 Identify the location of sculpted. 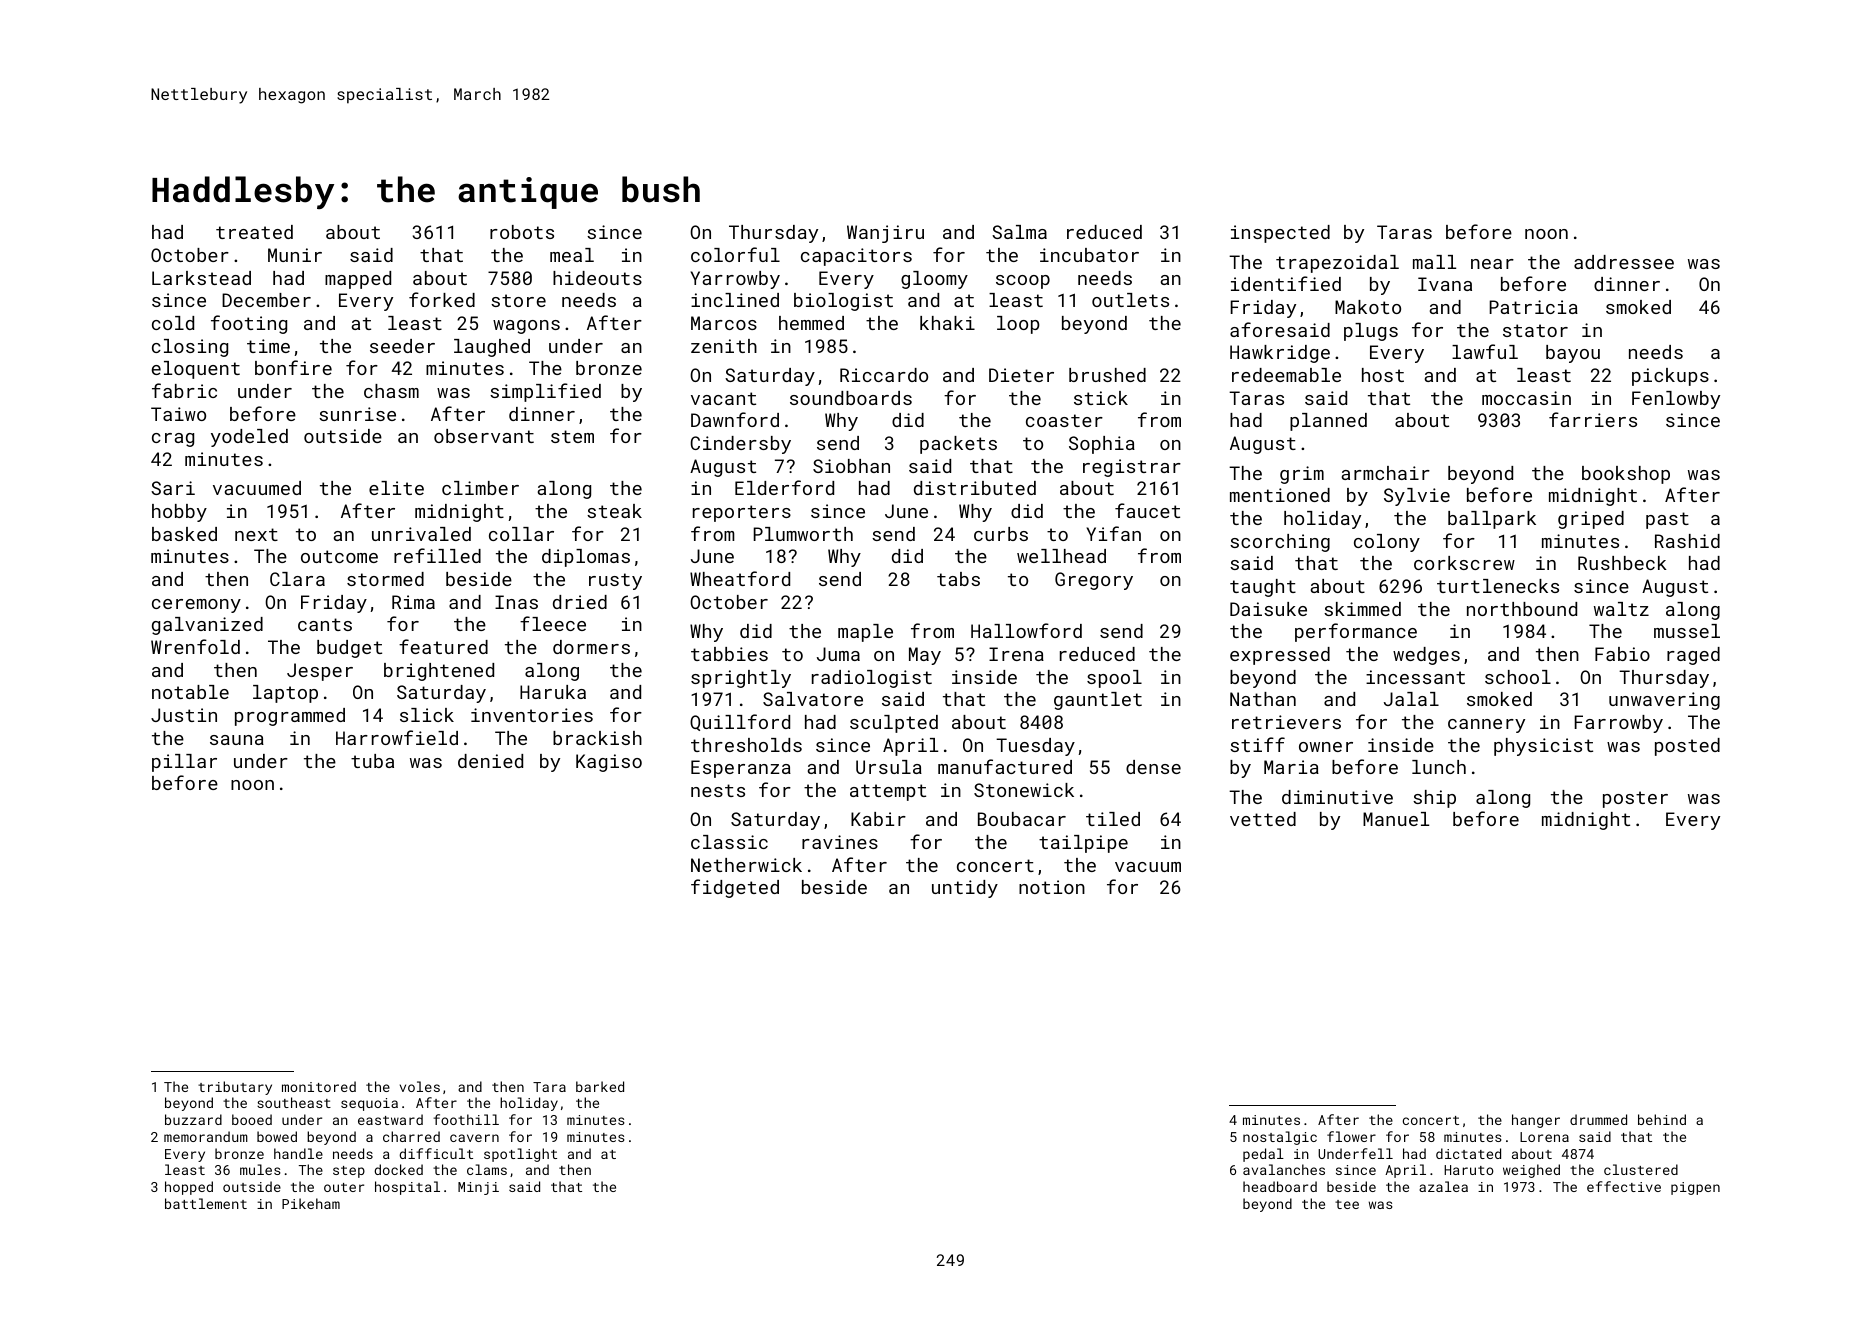
(894, 724).
